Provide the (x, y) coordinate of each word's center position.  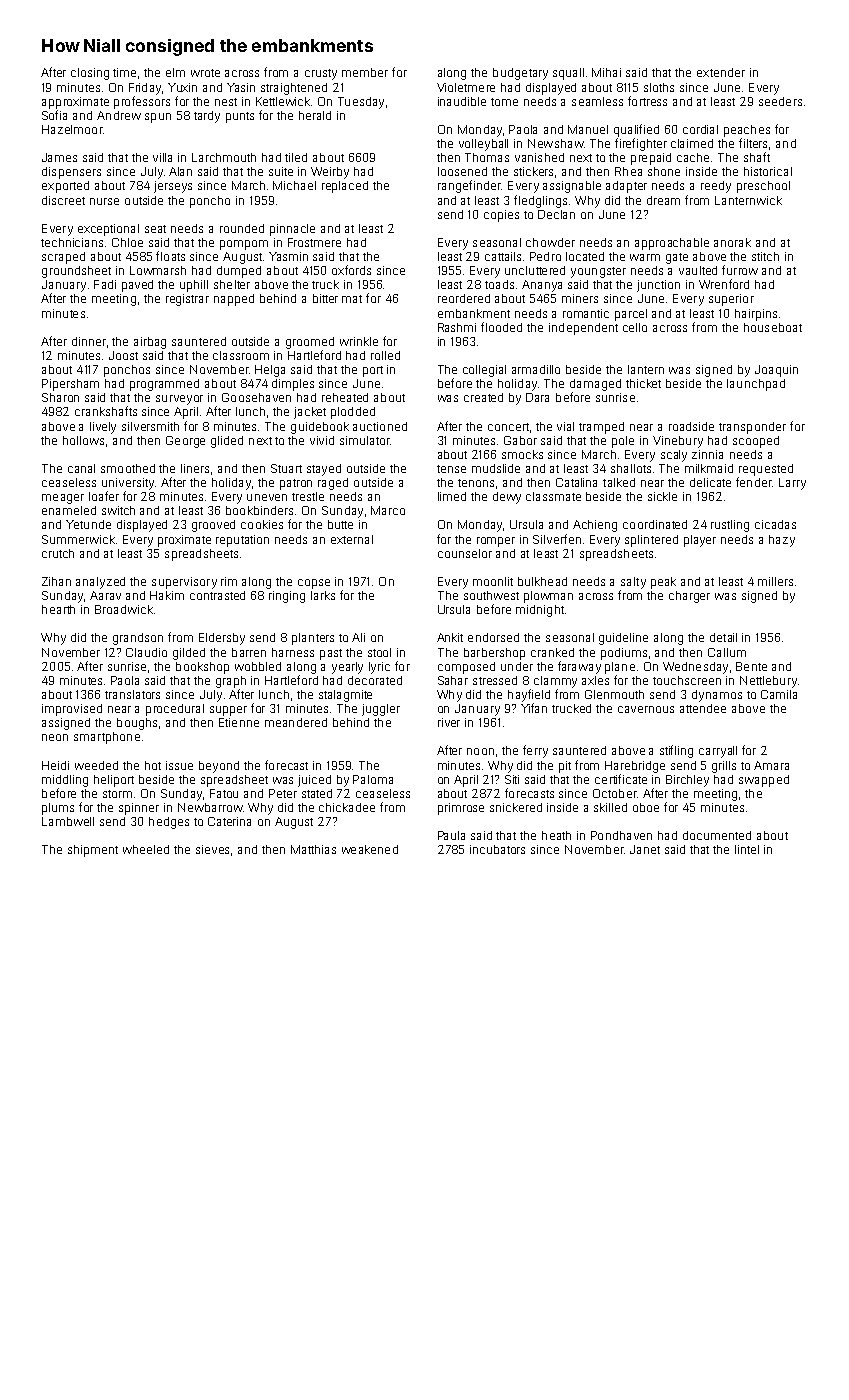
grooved (213, 526)
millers (775, 581)
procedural (175, 710)
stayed (324, 470)
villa (162, 157)
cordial (700, 129)
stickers (533, 171)
